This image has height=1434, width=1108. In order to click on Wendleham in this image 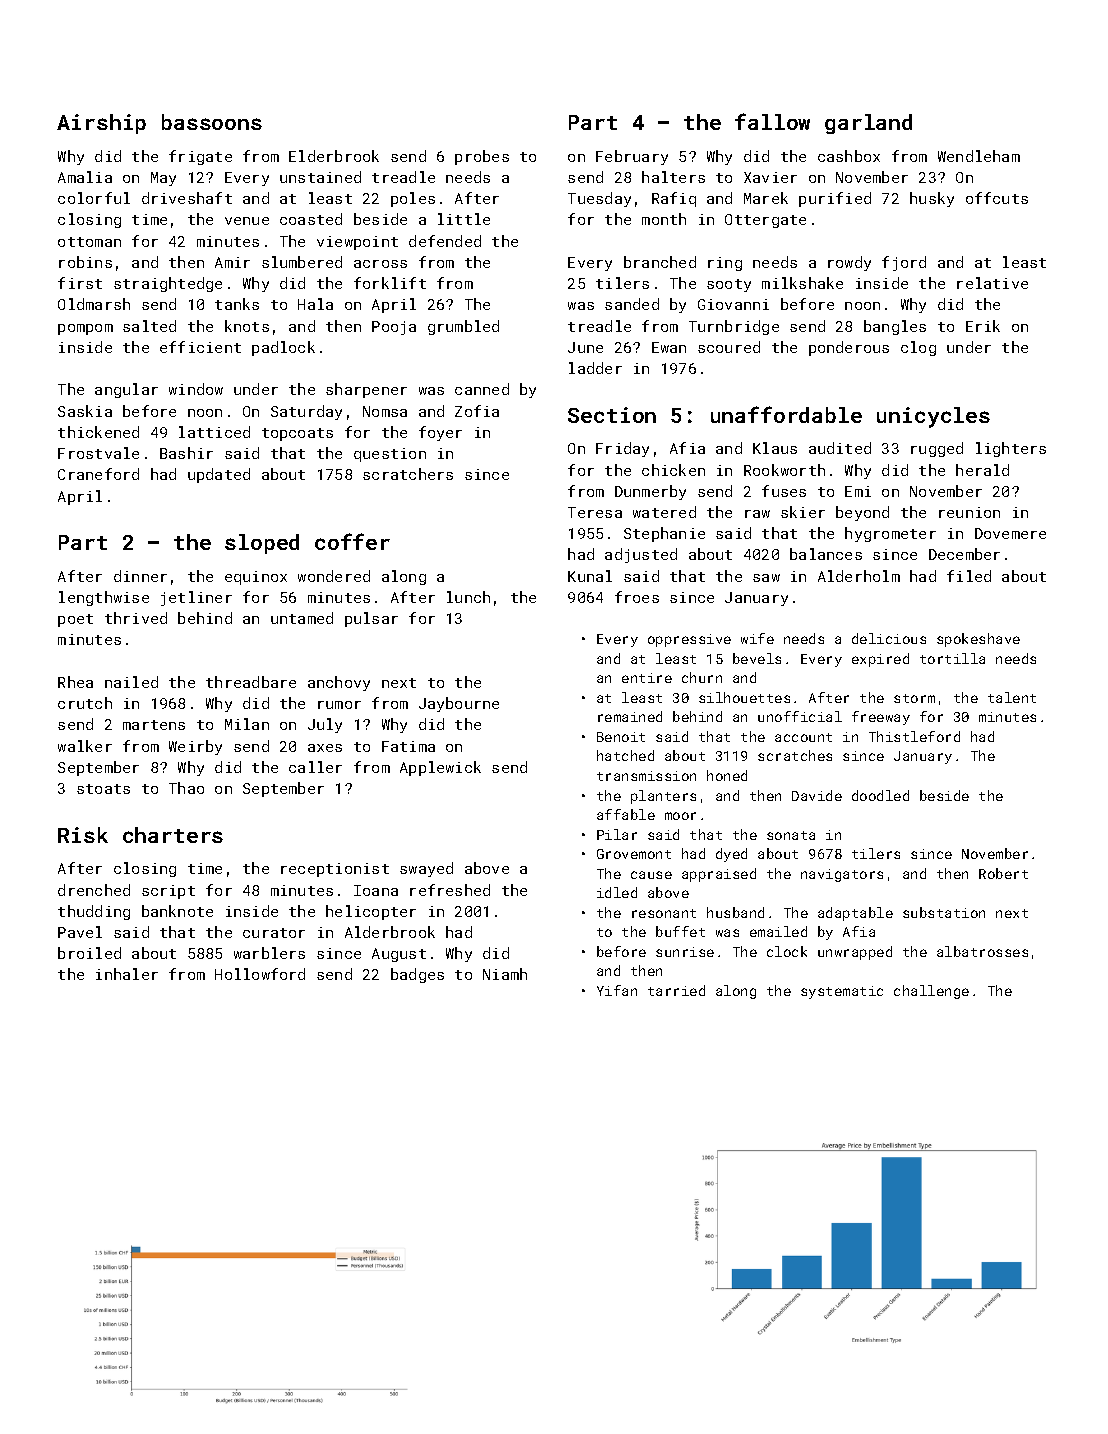, I will do `click(979, 156)`.
